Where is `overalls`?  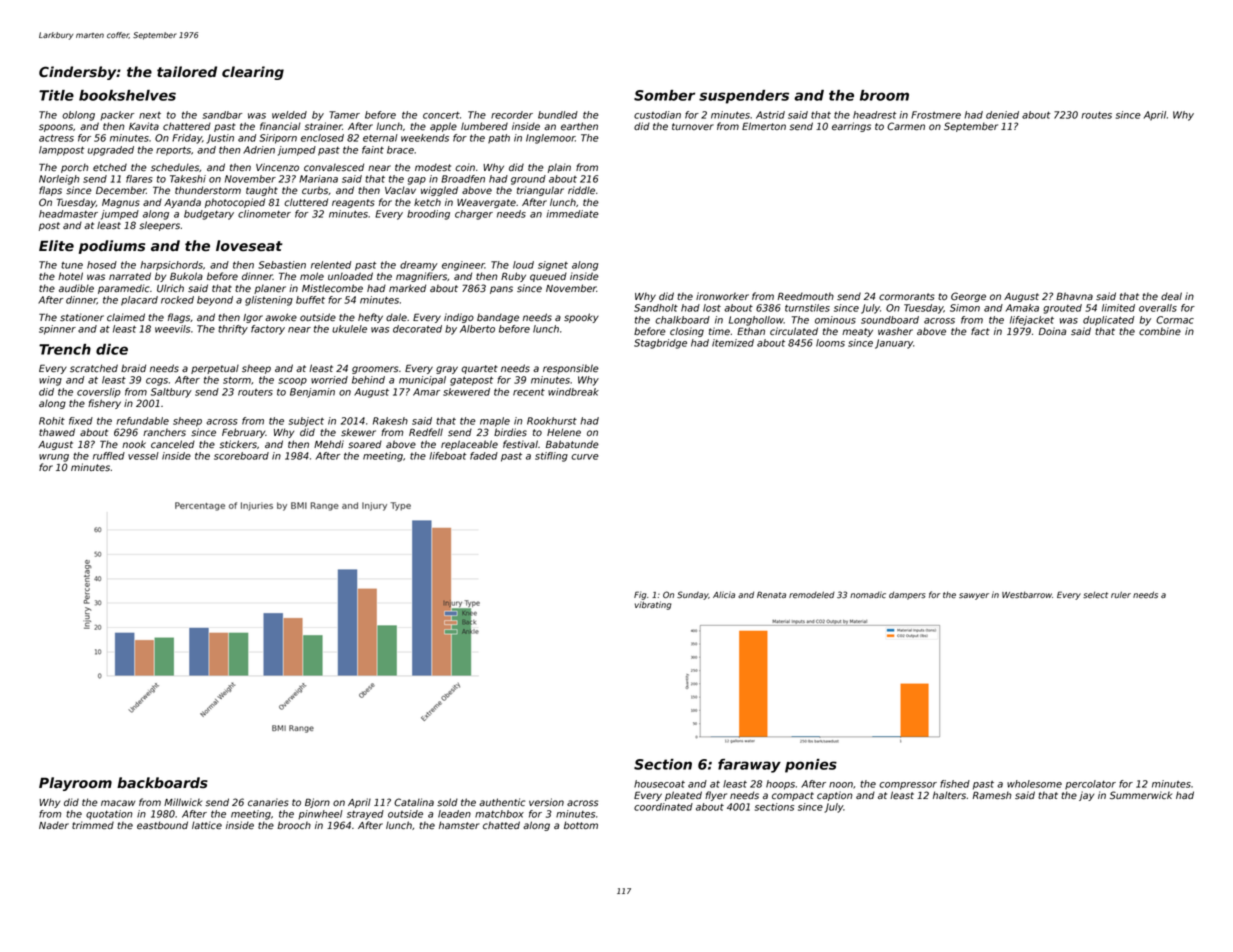
overalls is located at coordinates (1158, 308).
